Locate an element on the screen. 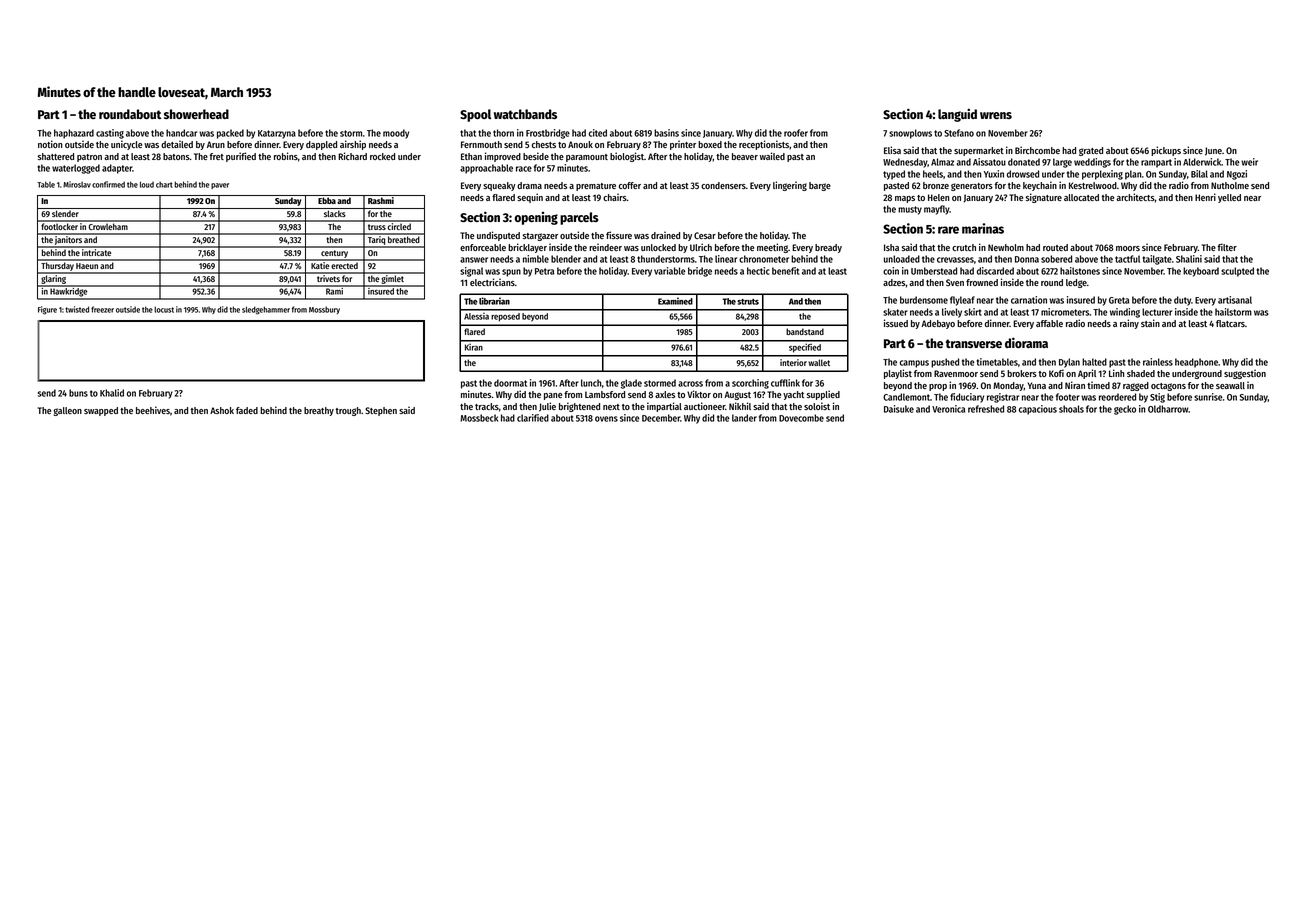  keychain is located at coordinates (1040, 186).
